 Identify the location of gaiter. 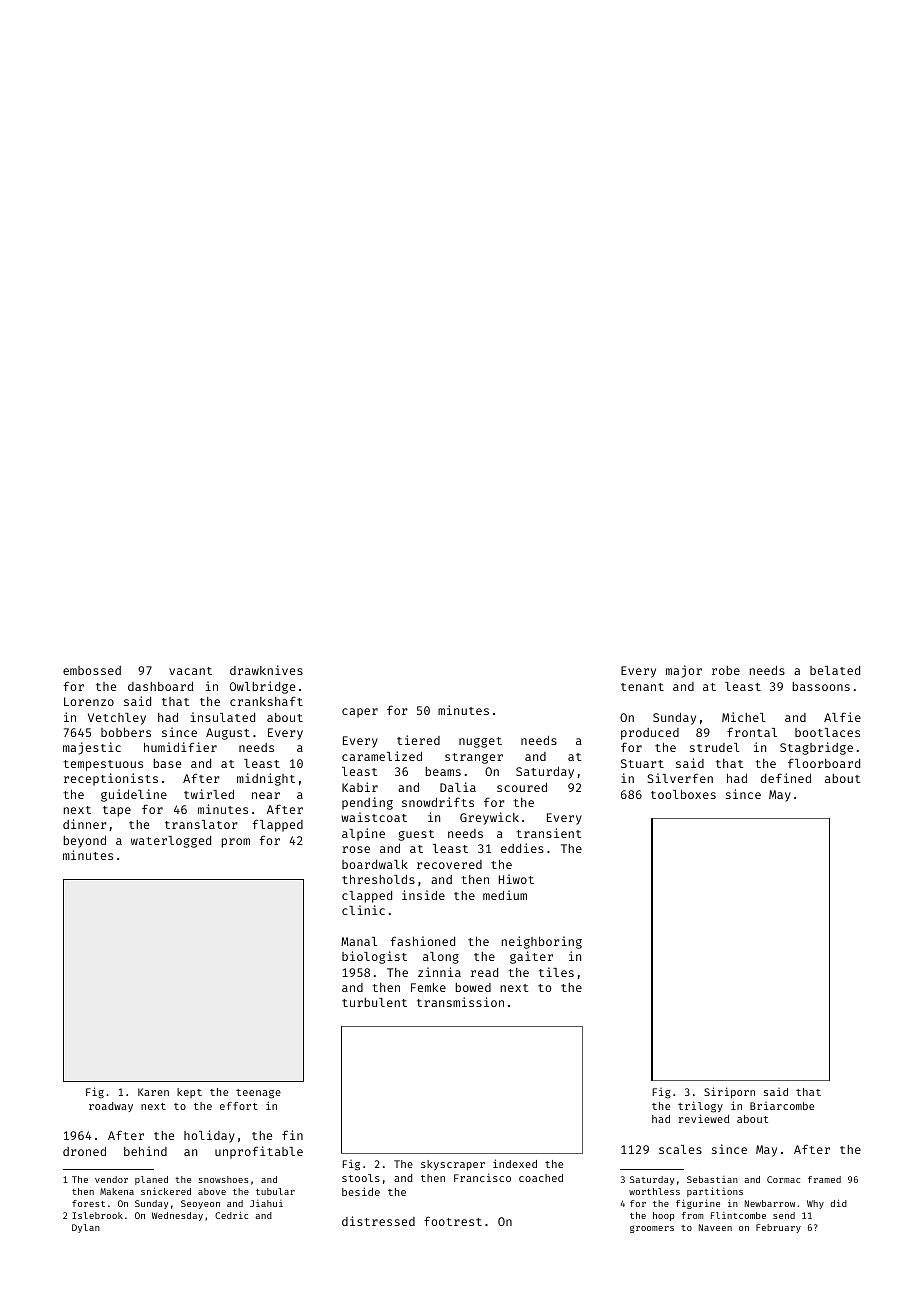
(531, 957).
